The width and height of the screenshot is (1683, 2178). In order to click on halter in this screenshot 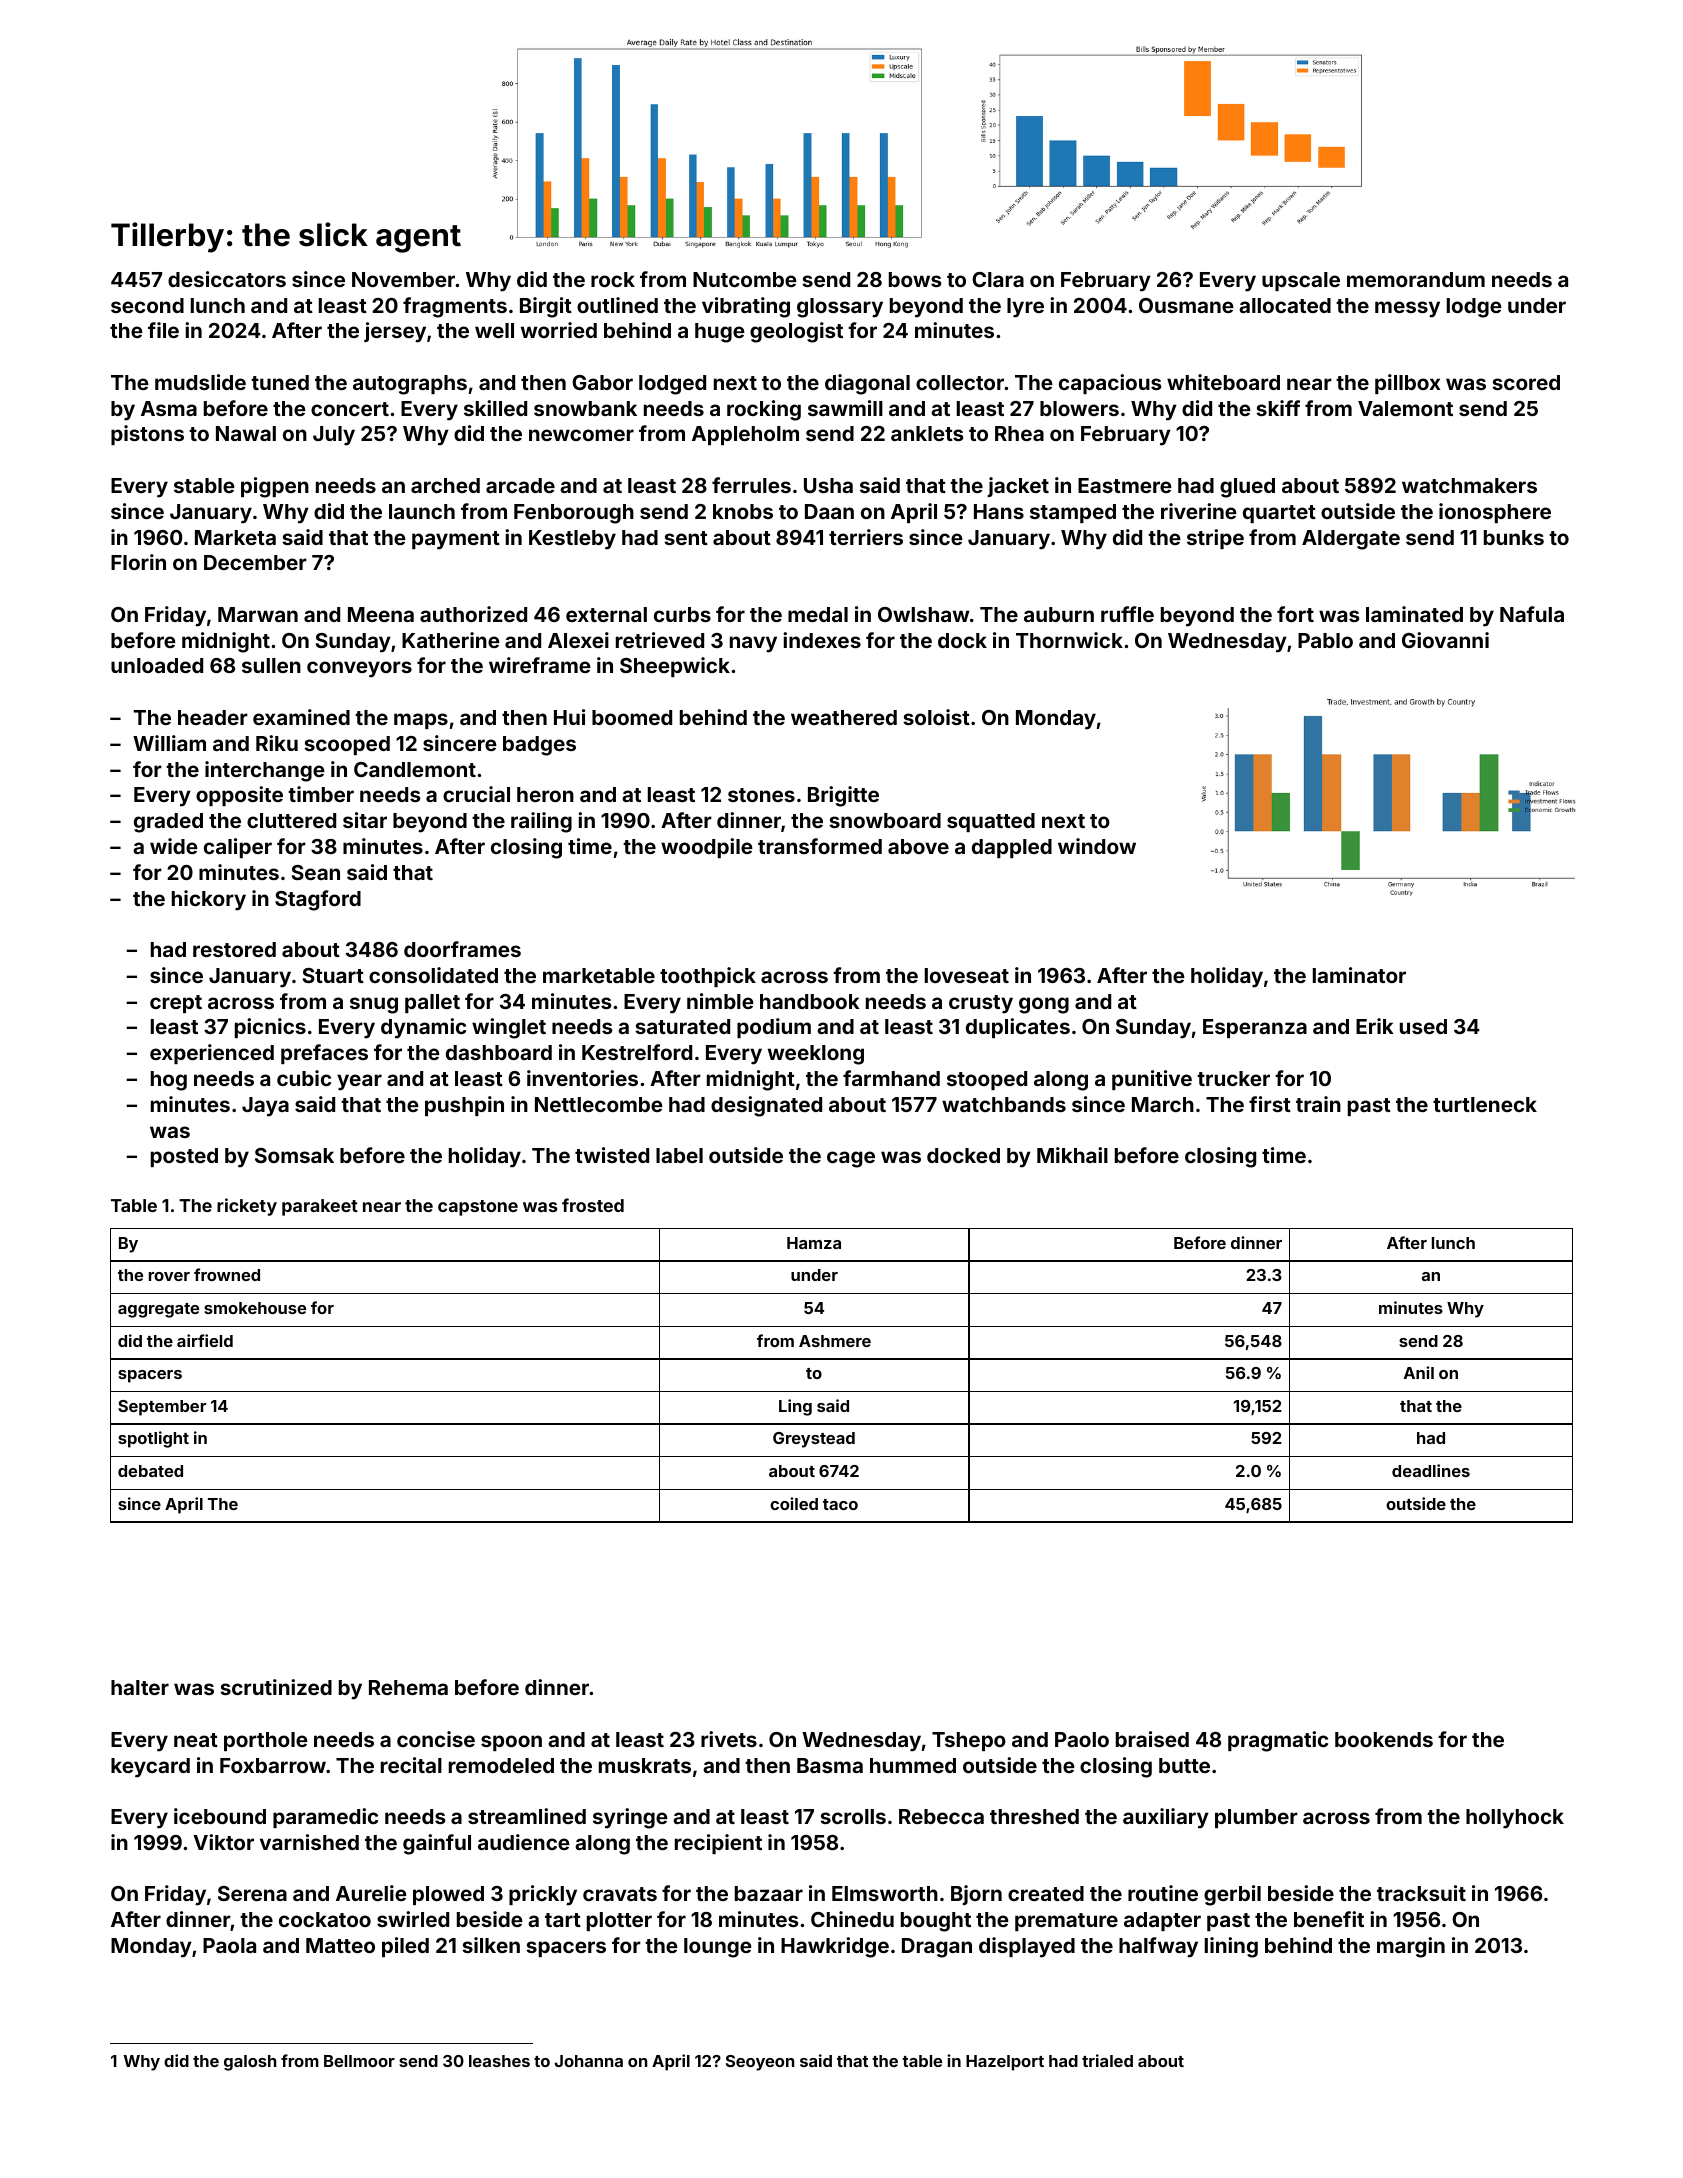, I will do `click(140, 1687)`.
